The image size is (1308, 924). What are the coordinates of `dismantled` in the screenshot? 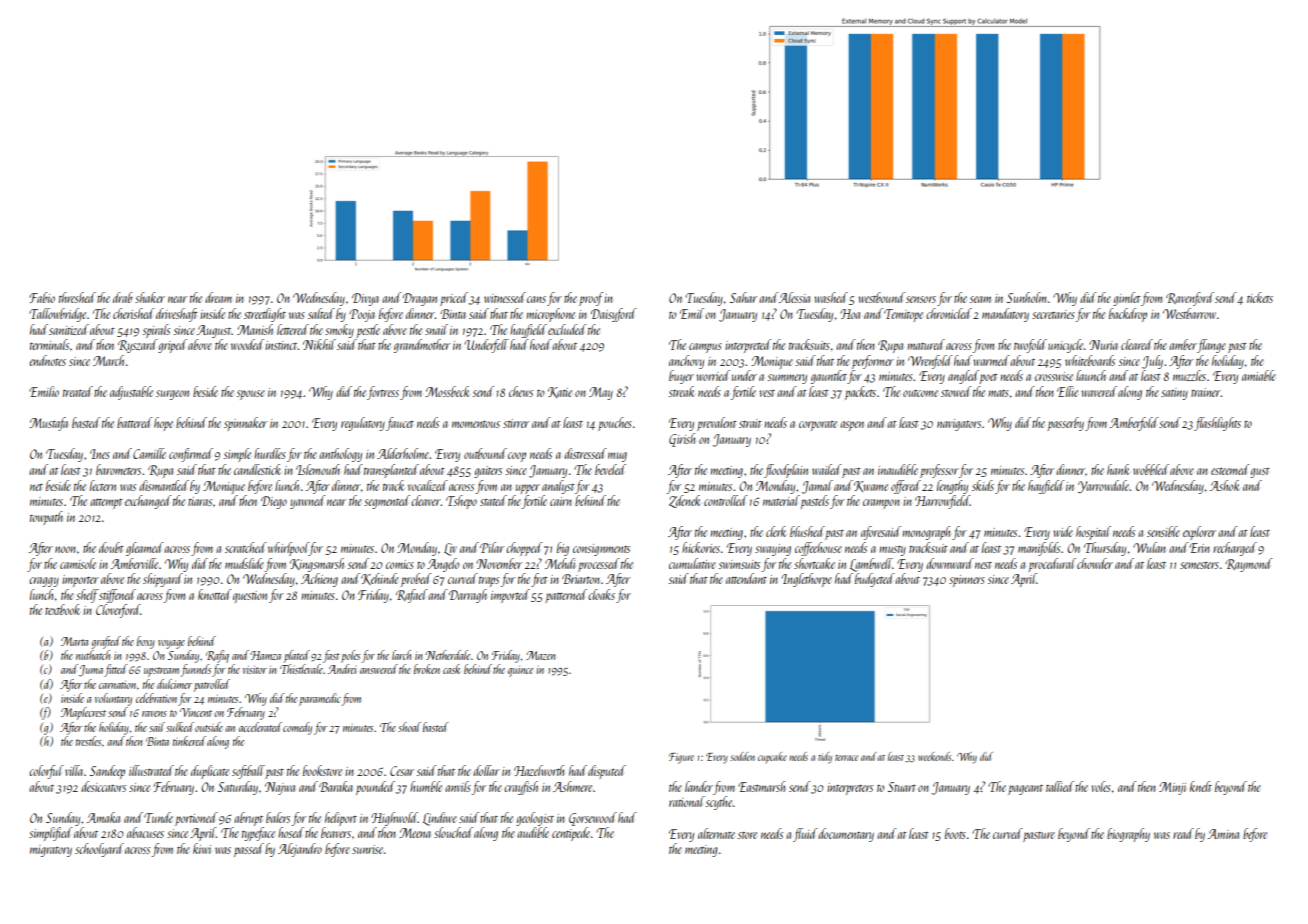 It's located at (164, 485).
